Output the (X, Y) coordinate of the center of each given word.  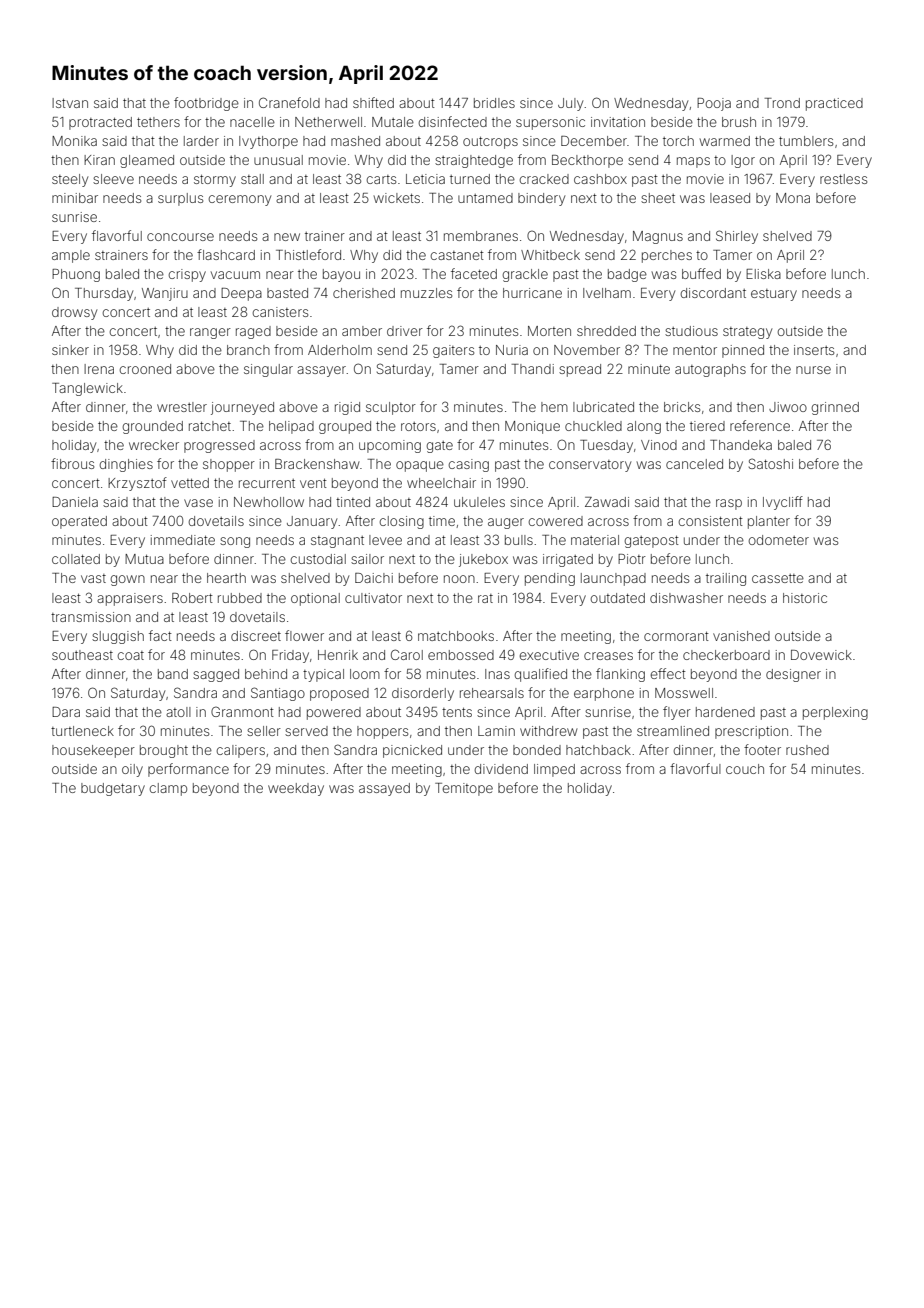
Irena (99, 369)
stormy (215, 180)
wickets (397, 198)
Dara (66, 712)
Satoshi (771, 463)
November (587, 350)
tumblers (806, 141)
